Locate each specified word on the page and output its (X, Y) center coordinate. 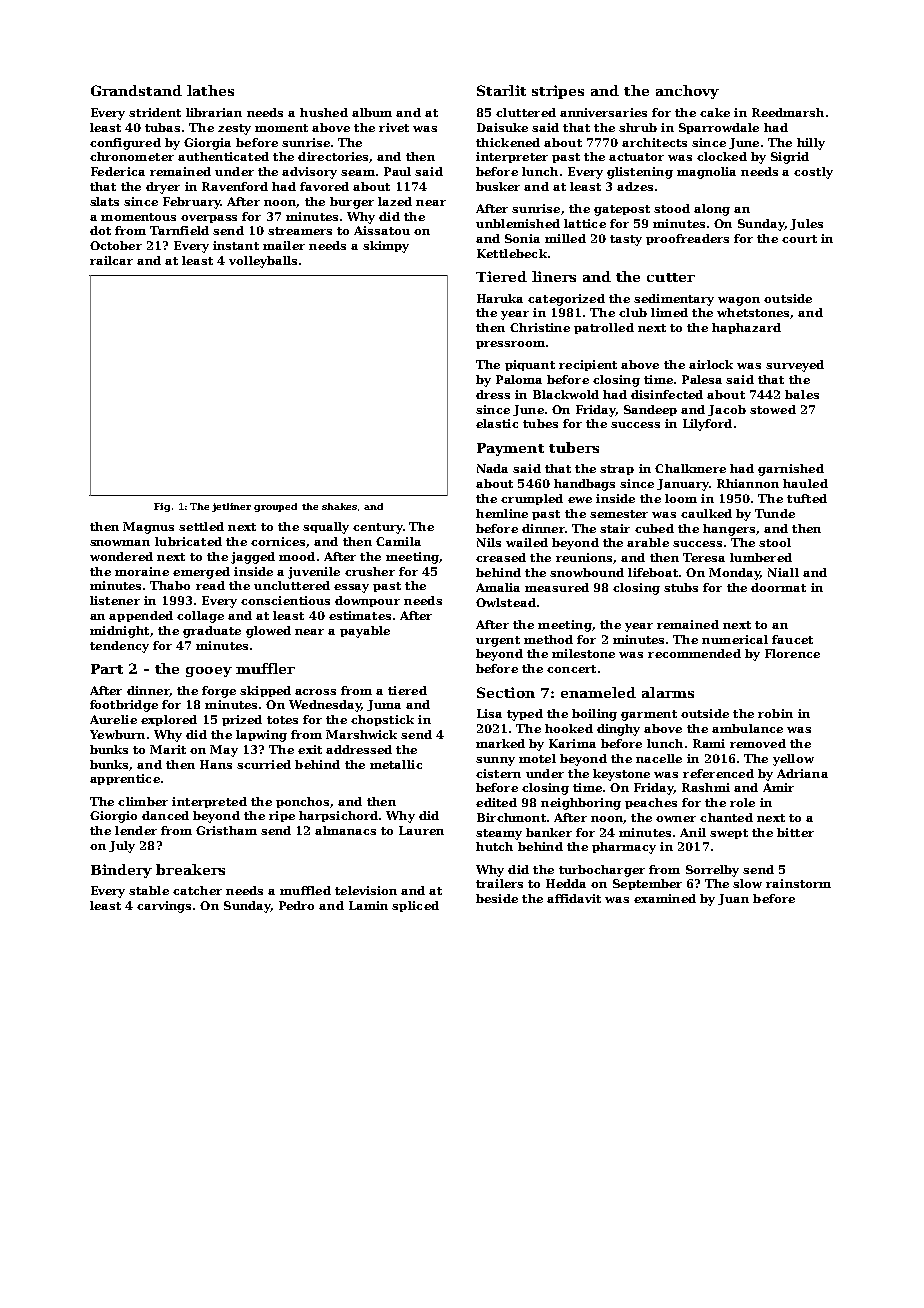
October (116, 245)
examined (665, 898)
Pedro (296, 905)
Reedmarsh (788, 112)
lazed (395, 201)
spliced (415, 906)
